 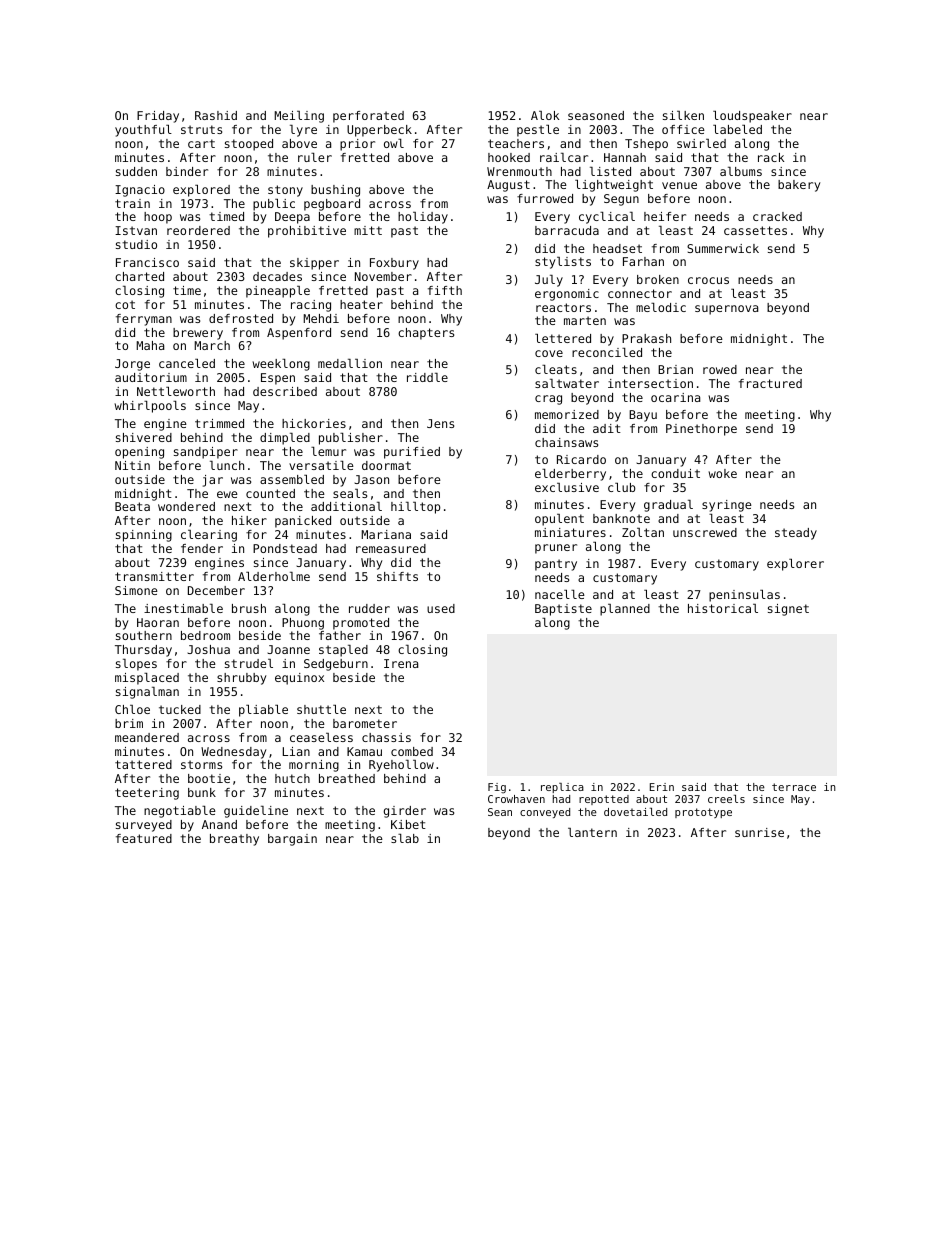 What do you see at coordinates (379, 131) in the page?
I see `Upperbeck` at bounding box center [379, 131].
